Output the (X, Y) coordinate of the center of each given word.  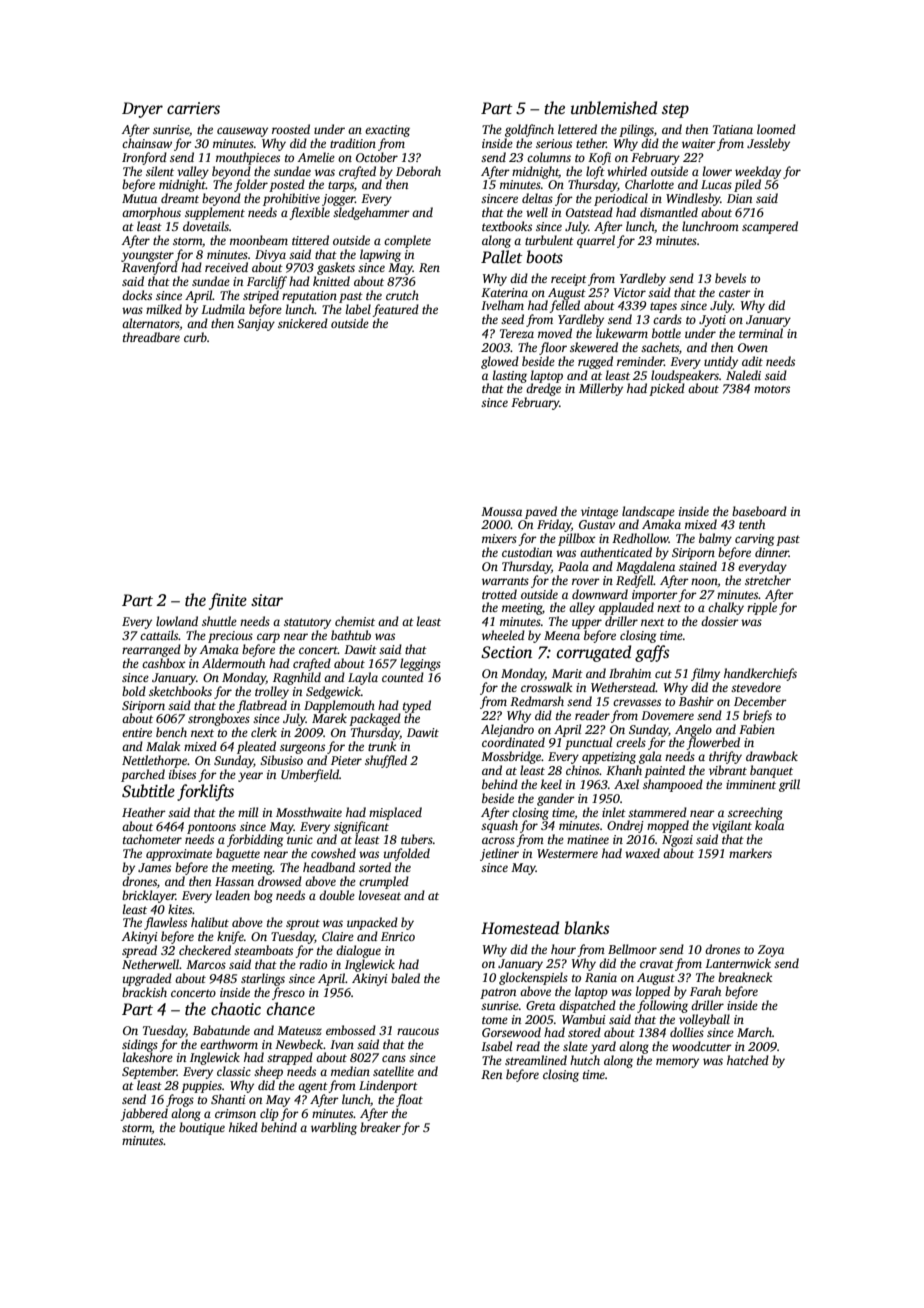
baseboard (759, 511)
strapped (290, 1058)
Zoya (771, 951)
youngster (147, 256)
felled (564, 306)
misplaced (395, 813)
